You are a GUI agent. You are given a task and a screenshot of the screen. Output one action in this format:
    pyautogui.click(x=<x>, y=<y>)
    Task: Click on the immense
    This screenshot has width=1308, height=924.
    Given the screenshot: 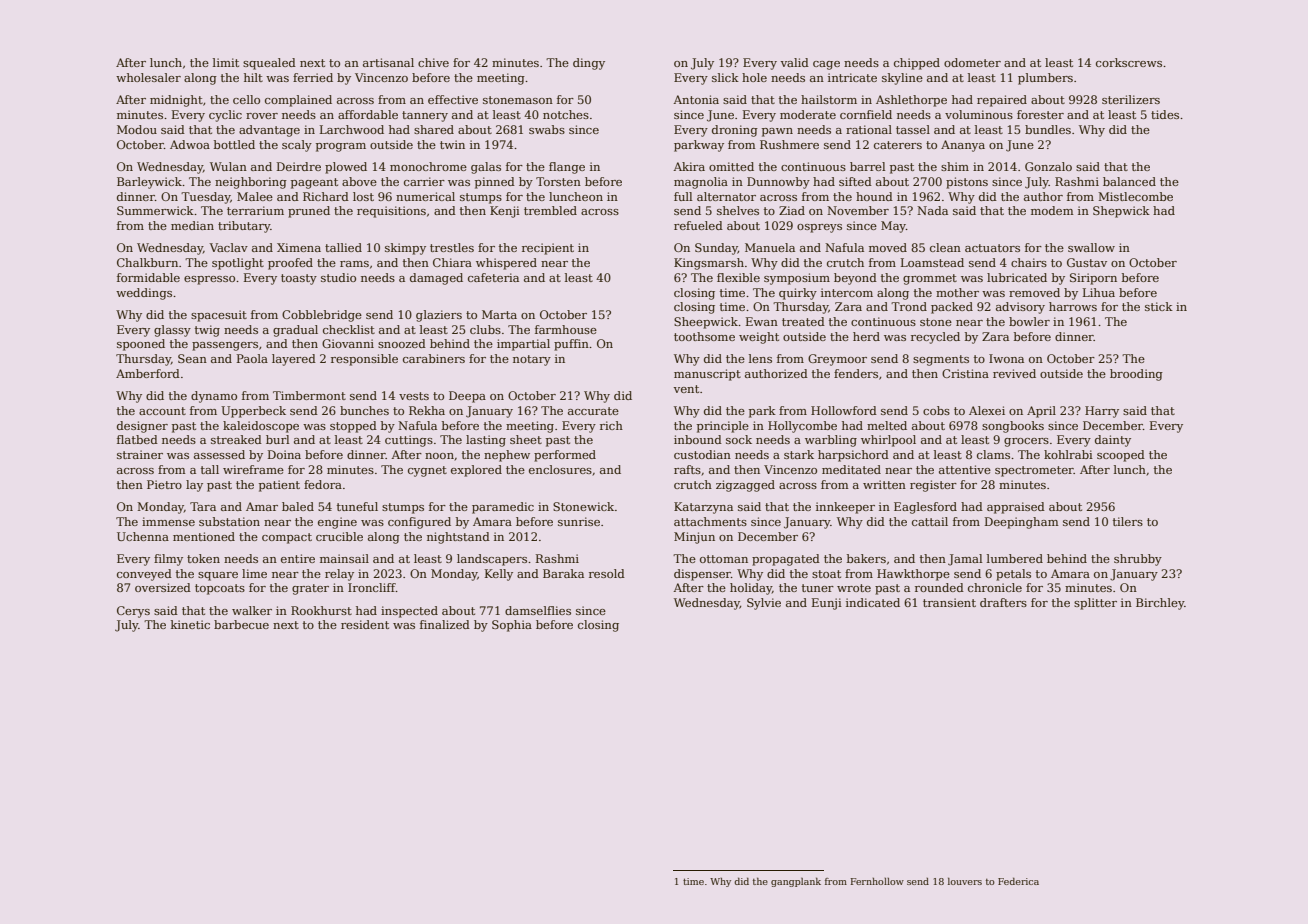 What is the action you would take?
    pyautogui.click(x=168, y=521)
